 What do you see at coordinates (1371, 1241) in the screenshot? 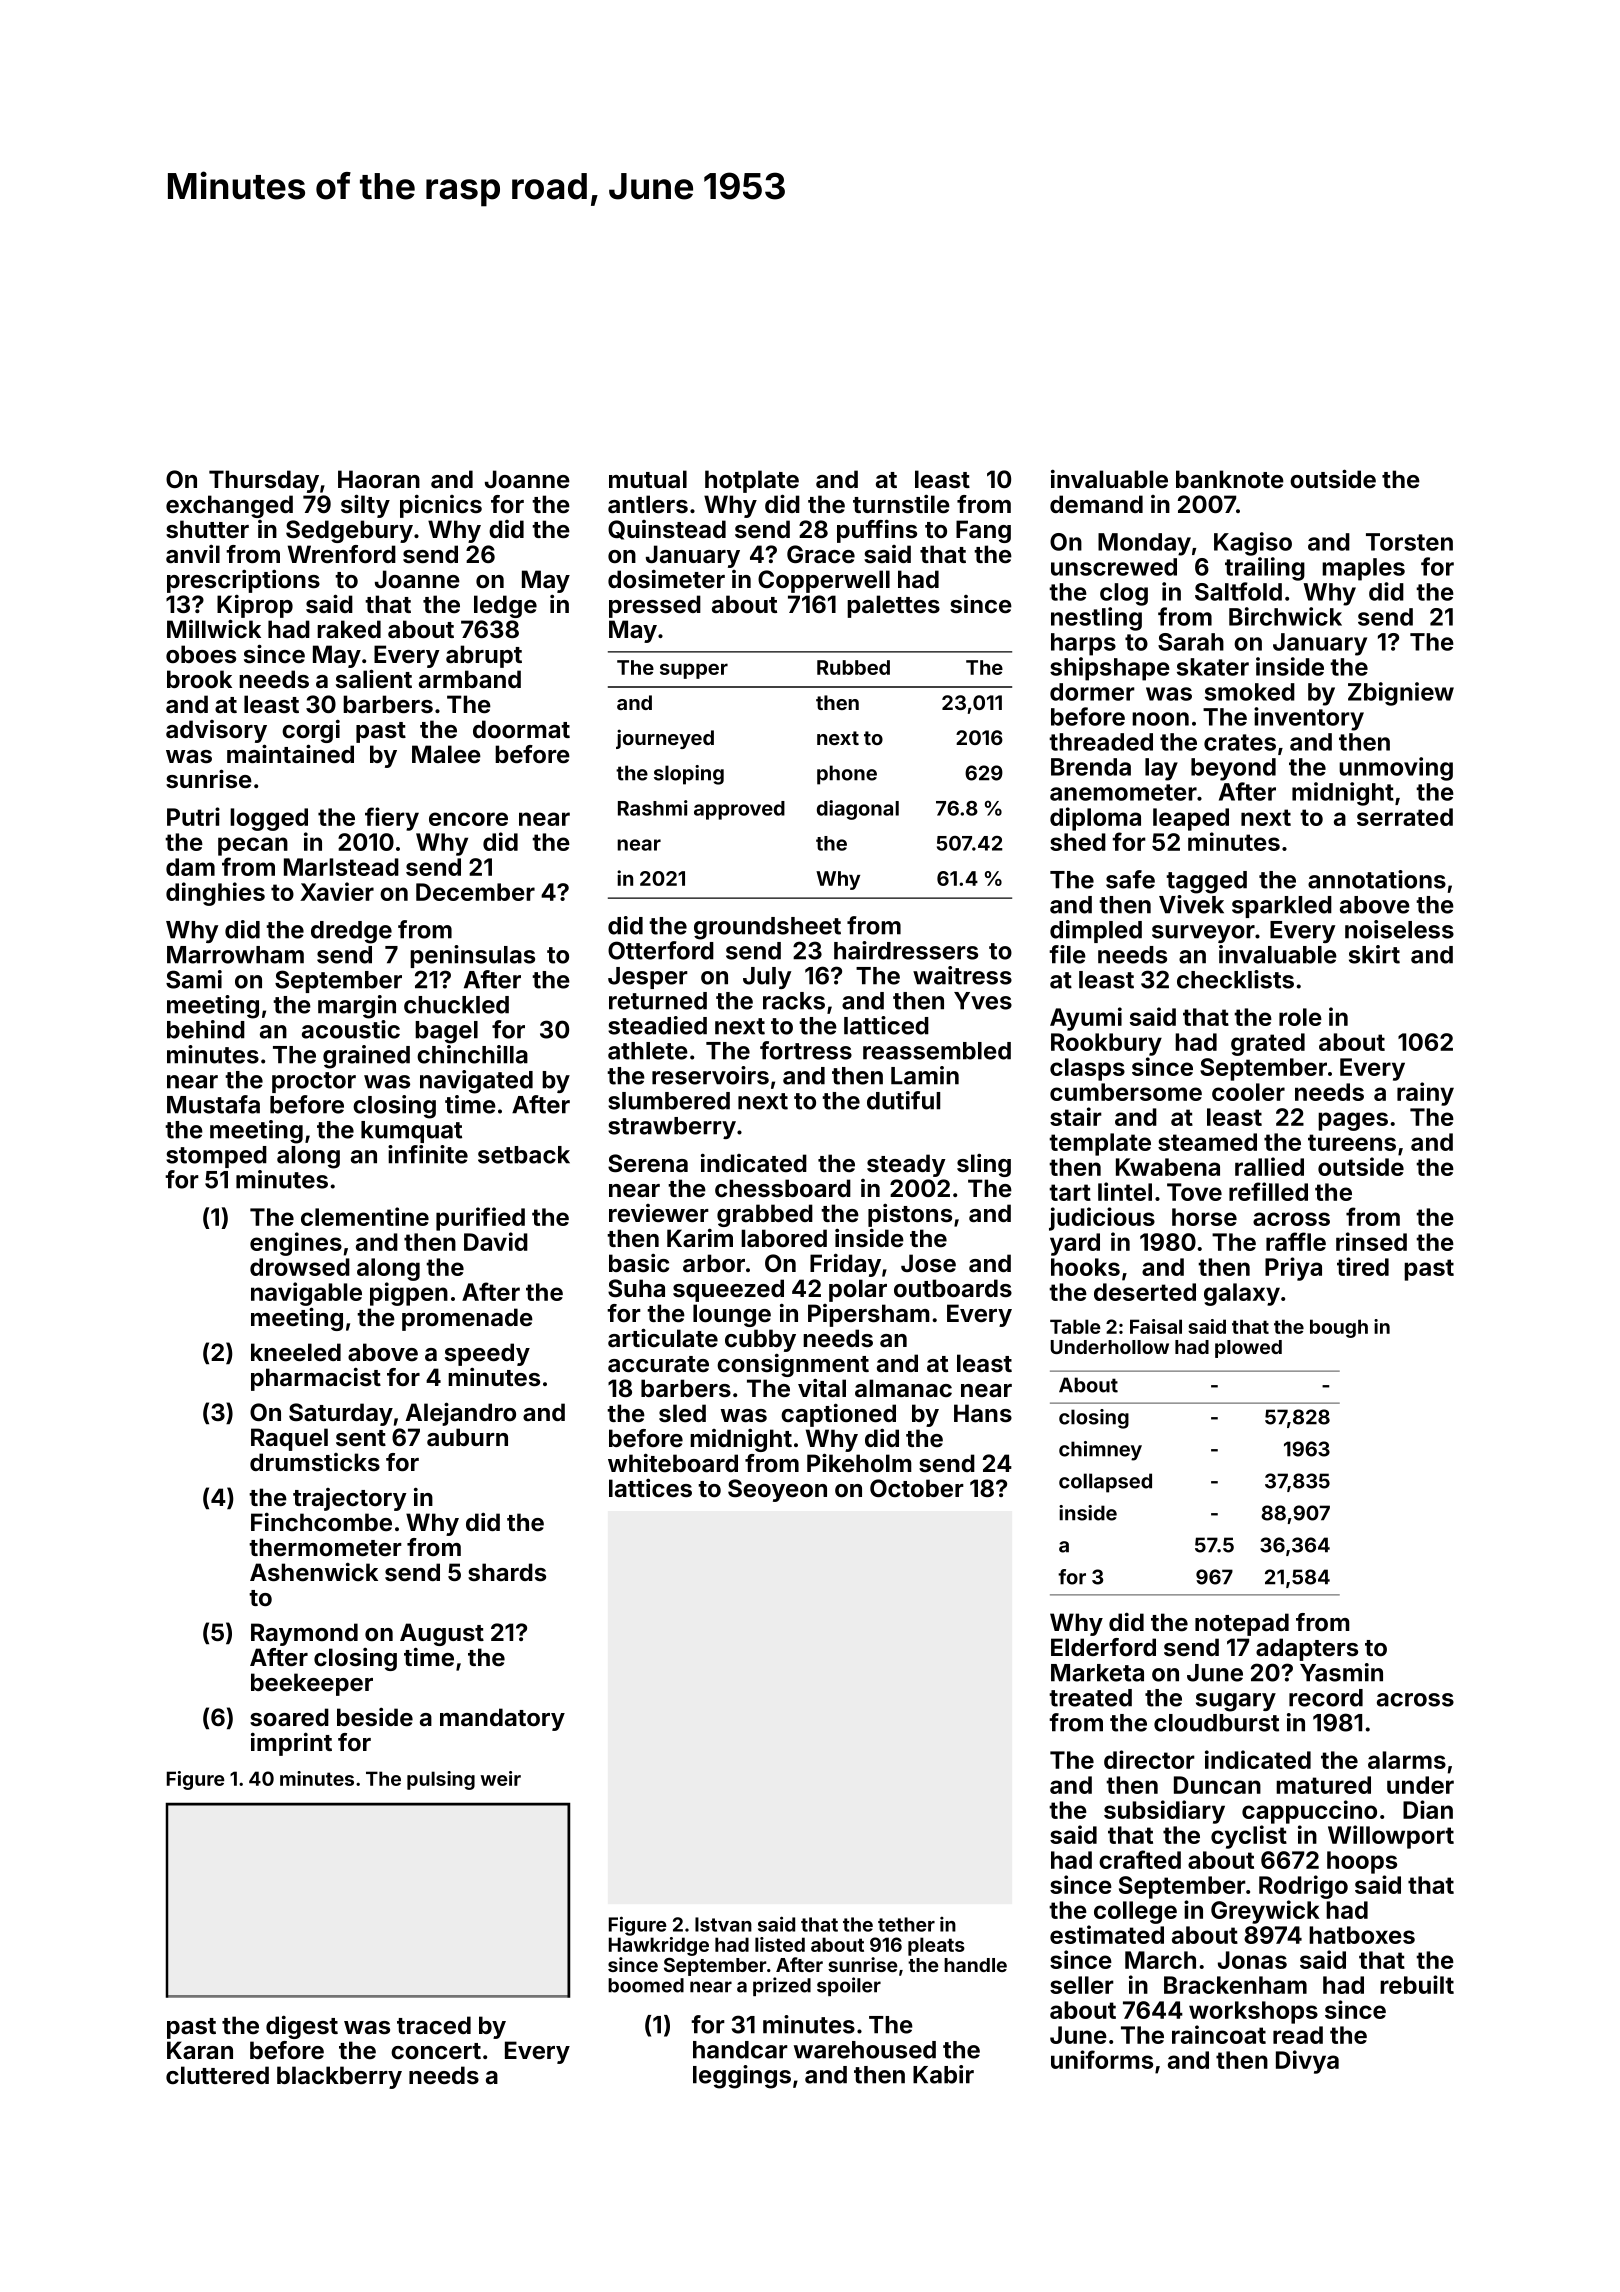
I see `rinsed` at bounding box center [1371, 1241].
